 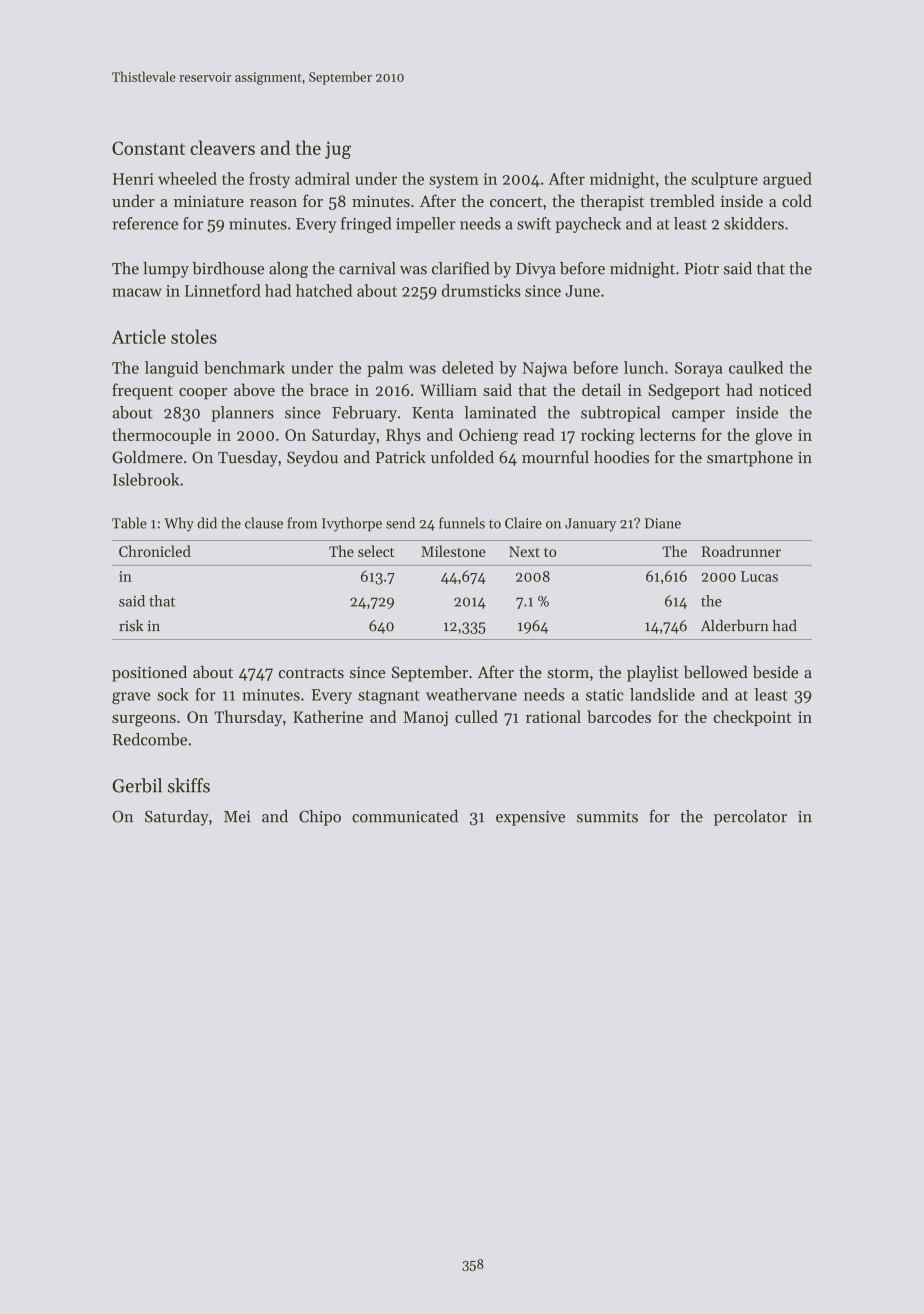 What do you see at coordinates (534, 223) in the image?
I see `swift` at bounding box center [534, 223].
